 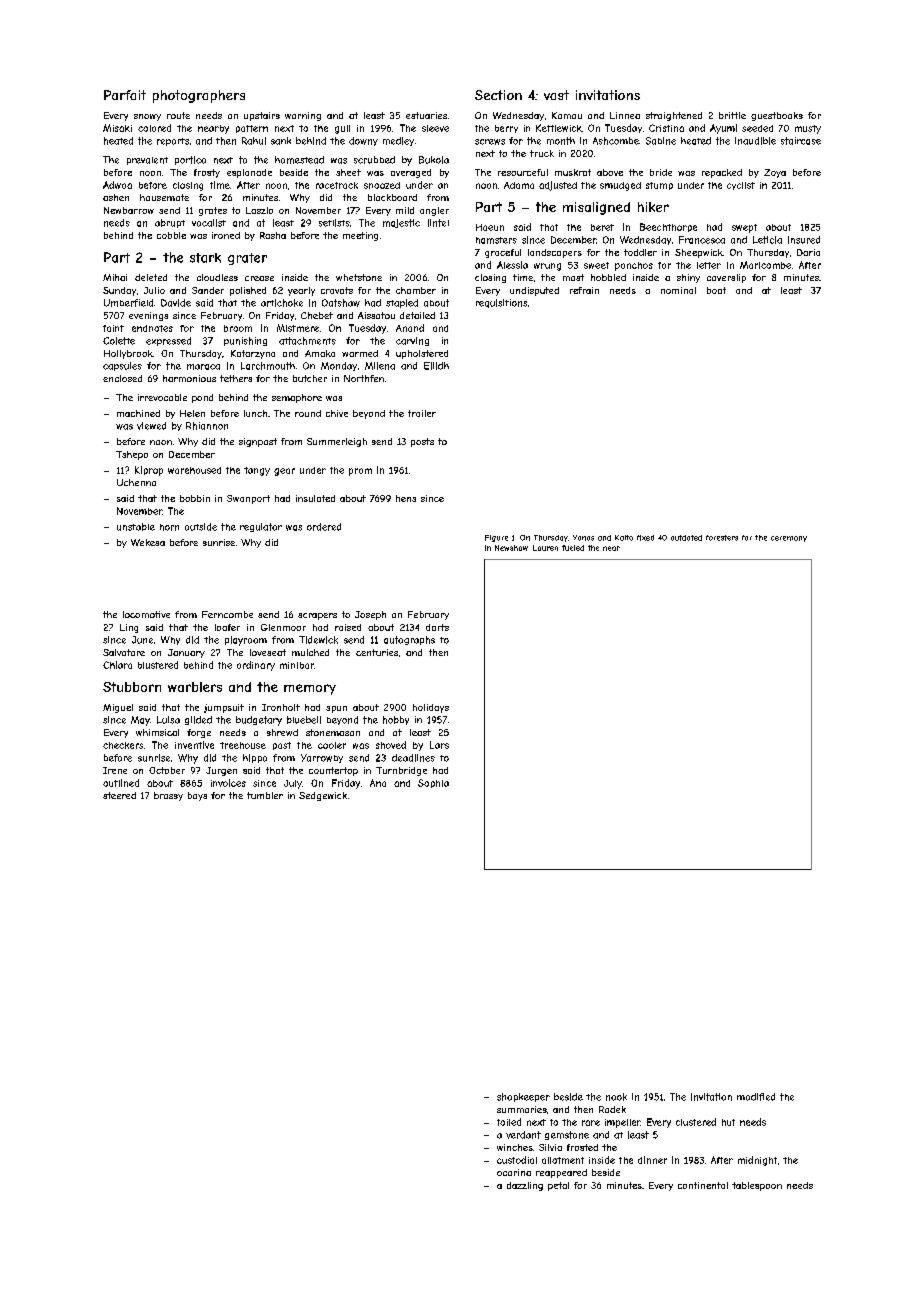 I want to click on Section, so click(x=498, y=95).
